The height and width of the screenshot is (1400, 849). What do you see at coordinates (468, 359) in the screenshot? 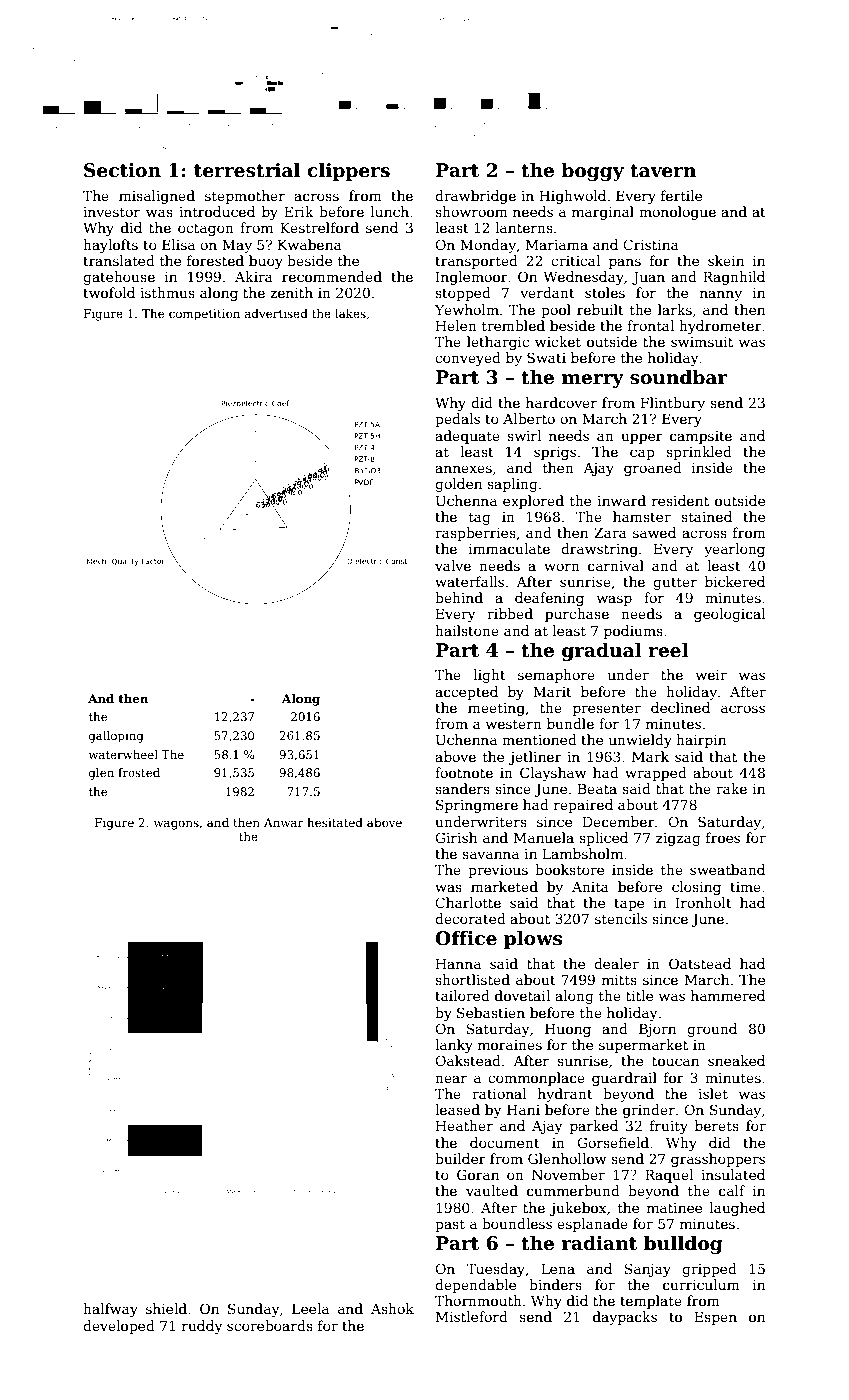
I see `conveyed` at bounding box center [468, 359].
